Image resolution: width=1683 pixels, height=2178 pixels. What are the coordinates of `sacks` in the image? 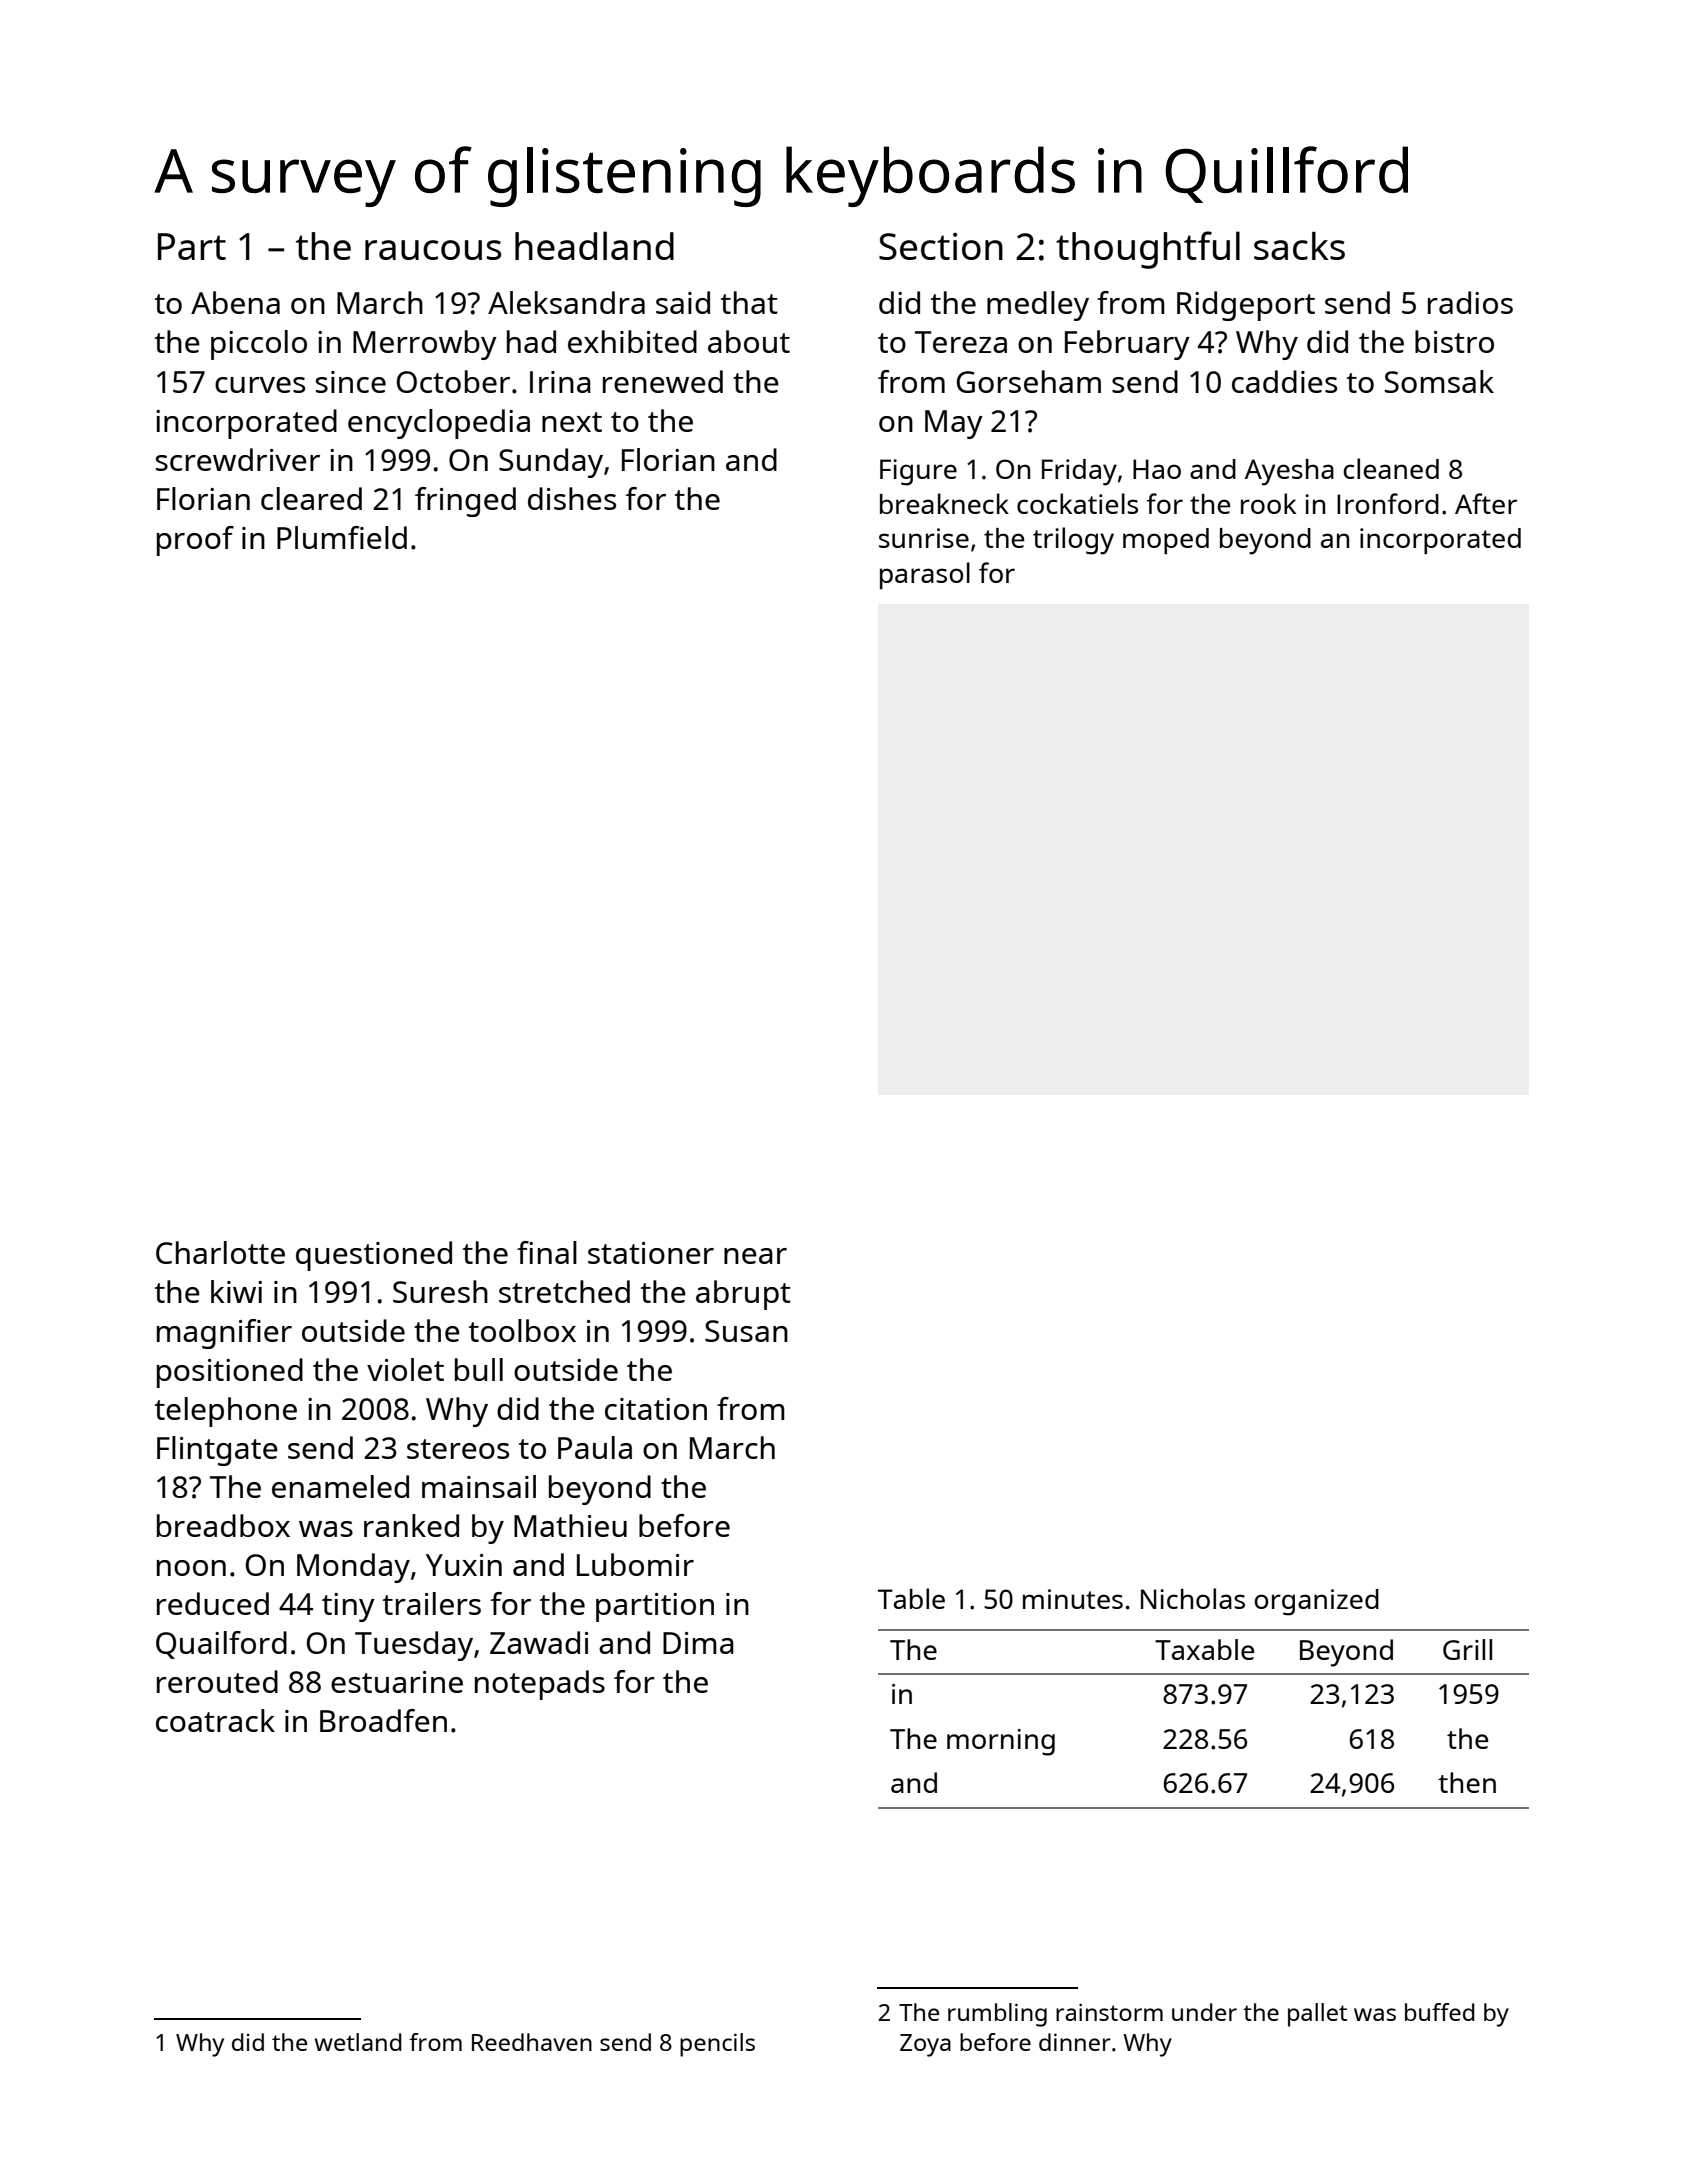 It's located at (1299, 246).
